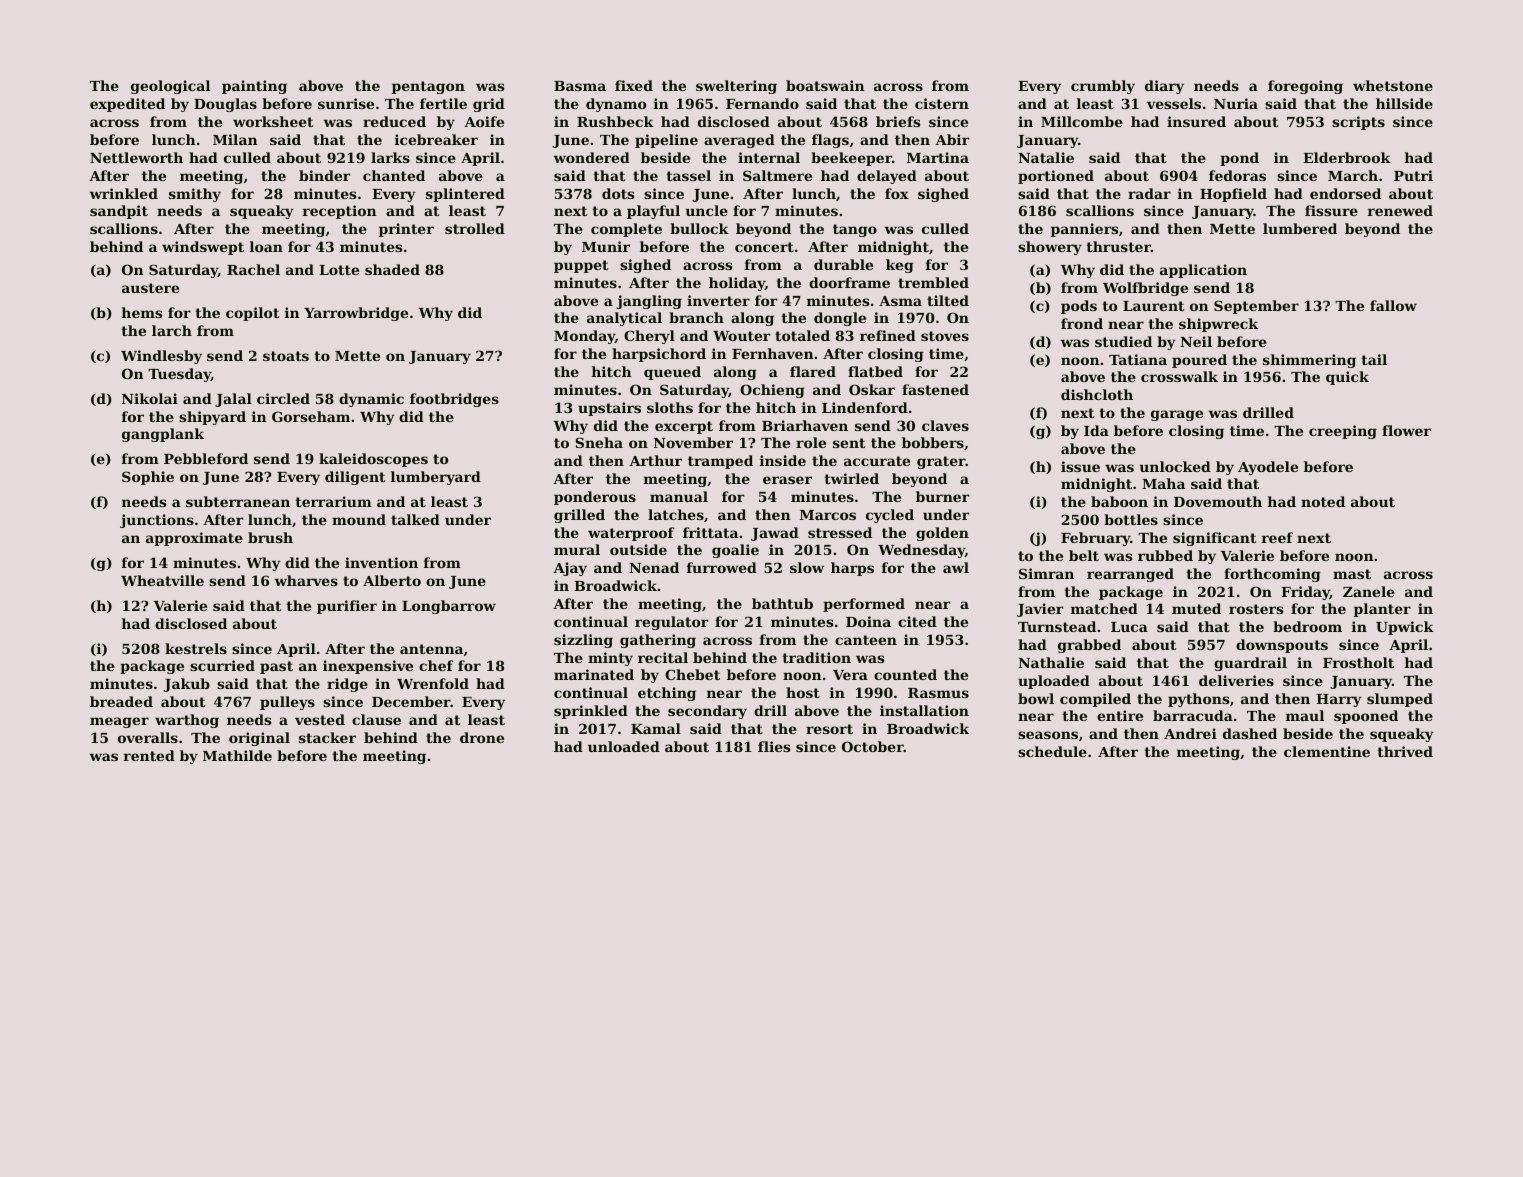 The height and width of the screenshot is (1177, 1523). What do you see at coordinates (119, 722) in the screenshot?
I see `meager` at bounding box center [119, 722].
